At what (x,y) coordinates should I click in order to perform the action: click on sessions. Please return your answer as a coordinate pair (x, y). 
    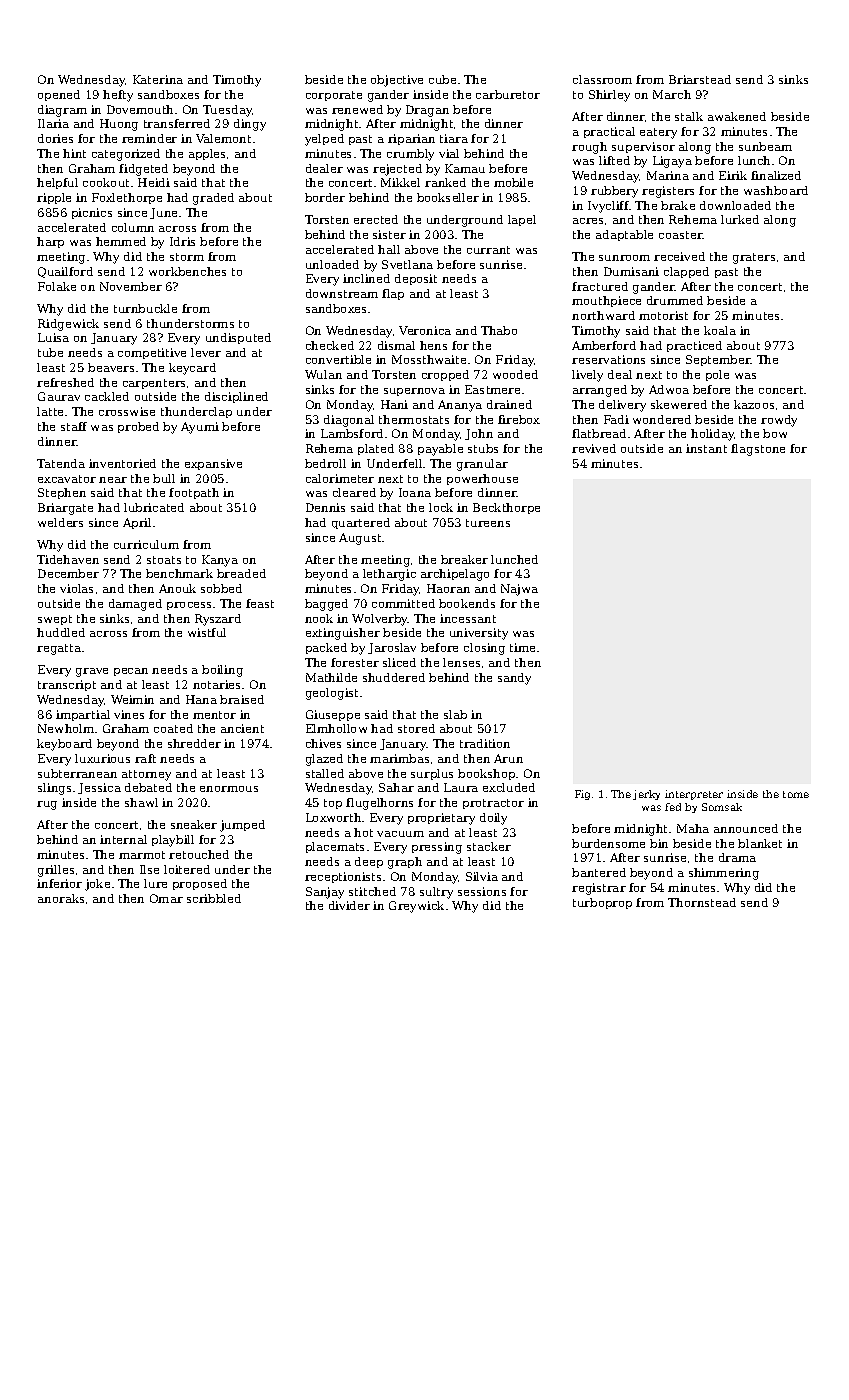
    Looking at the image, I should click on (482, 891).
